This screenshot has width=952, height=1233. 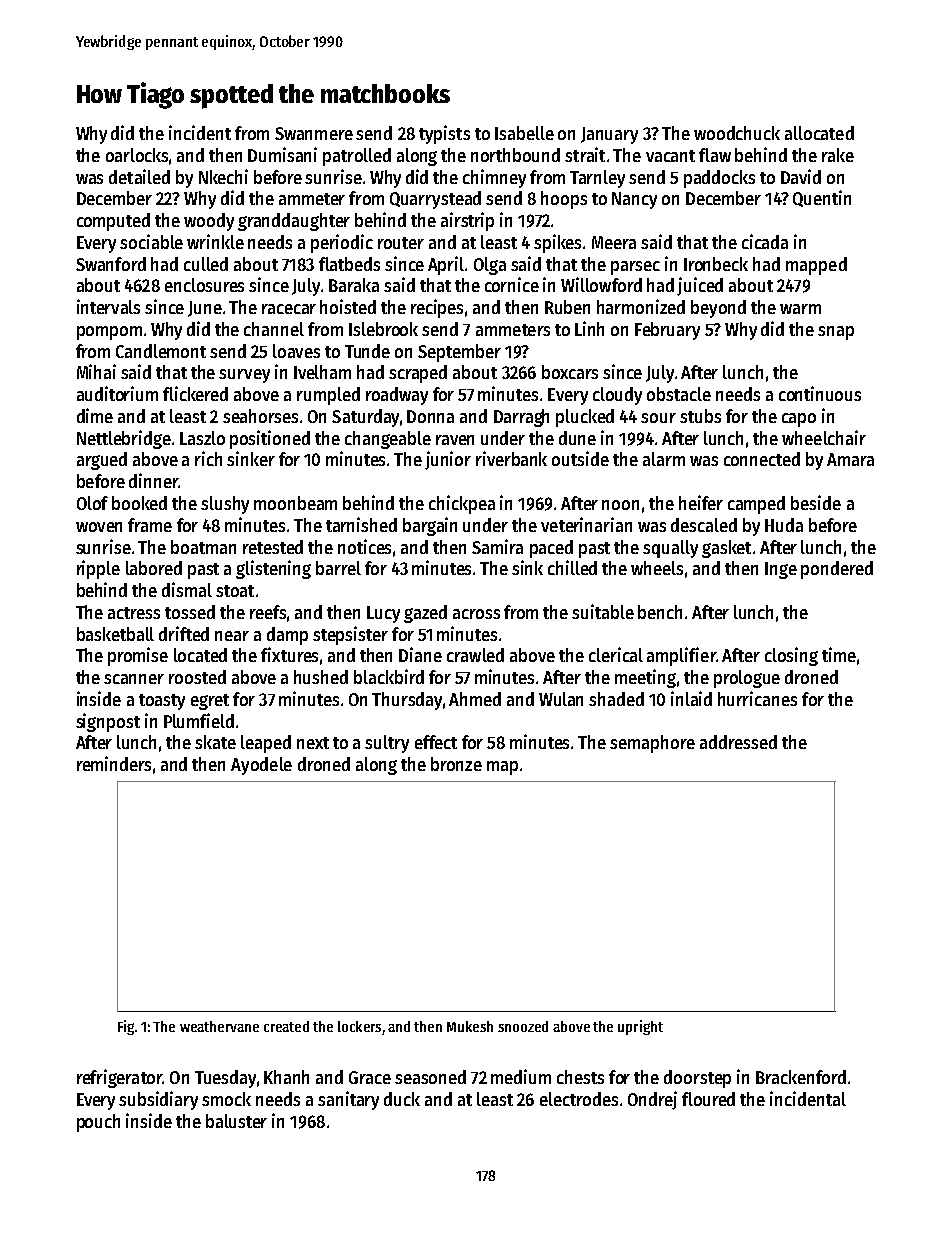 What do you see at coordinates (523, 1026) in the screenshot?
I see `snoozed` at bounding box center [523, 1026].
